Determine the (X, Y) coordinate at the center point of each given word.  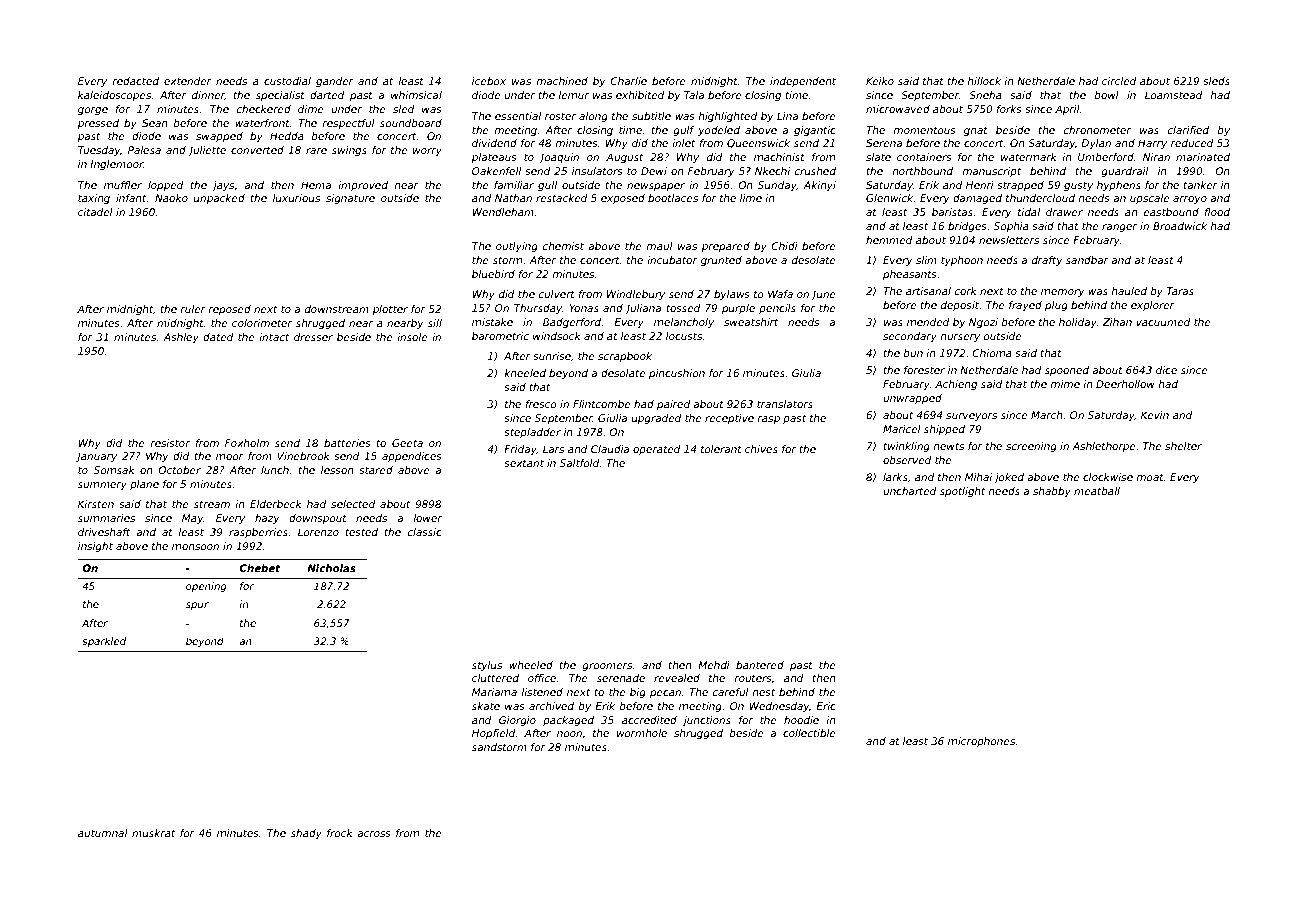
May (193, 519)
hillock (984, 81)
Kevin (1155, 415)
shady (306, 834)
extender (188, 81)
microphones (981, 742)
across (374, 834)
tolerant (721, 449)
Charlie (628, 81)
